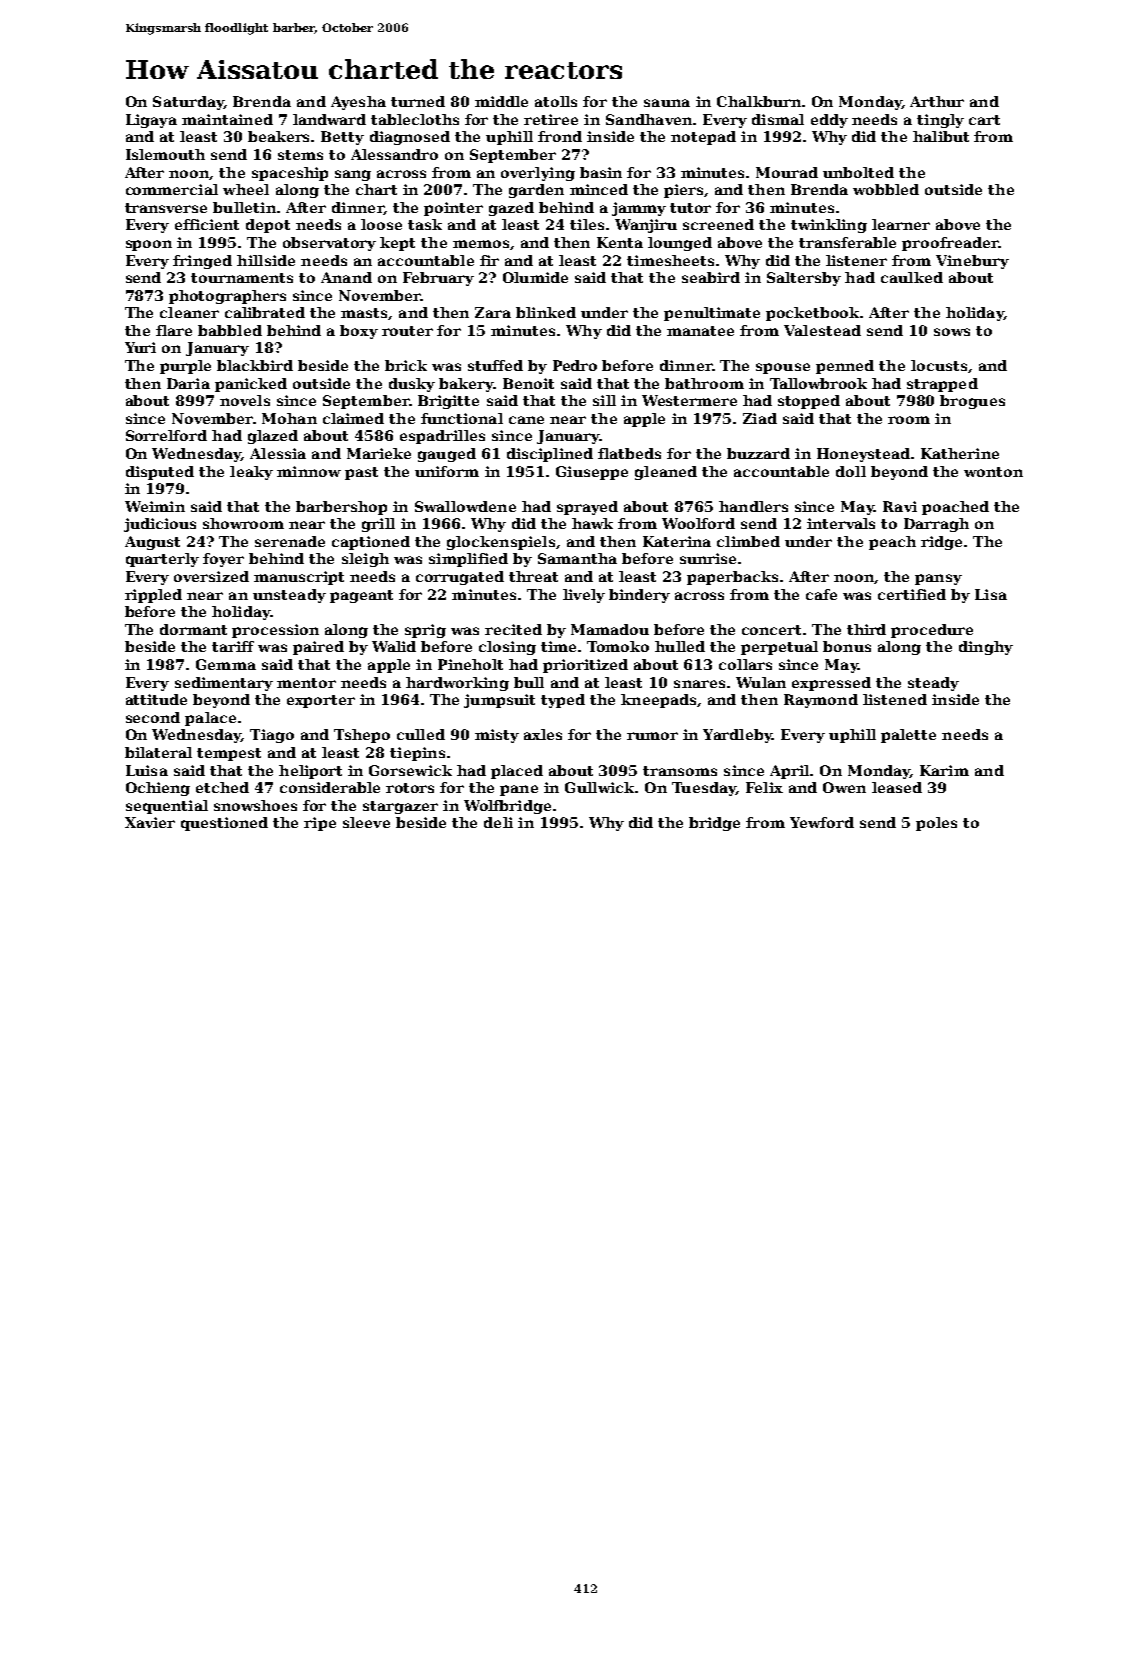 The width and height of the screenshot is (1148, 1663). Describe the element at coordinates (498, 822) in the screenshot. I see `deli` at that location.
